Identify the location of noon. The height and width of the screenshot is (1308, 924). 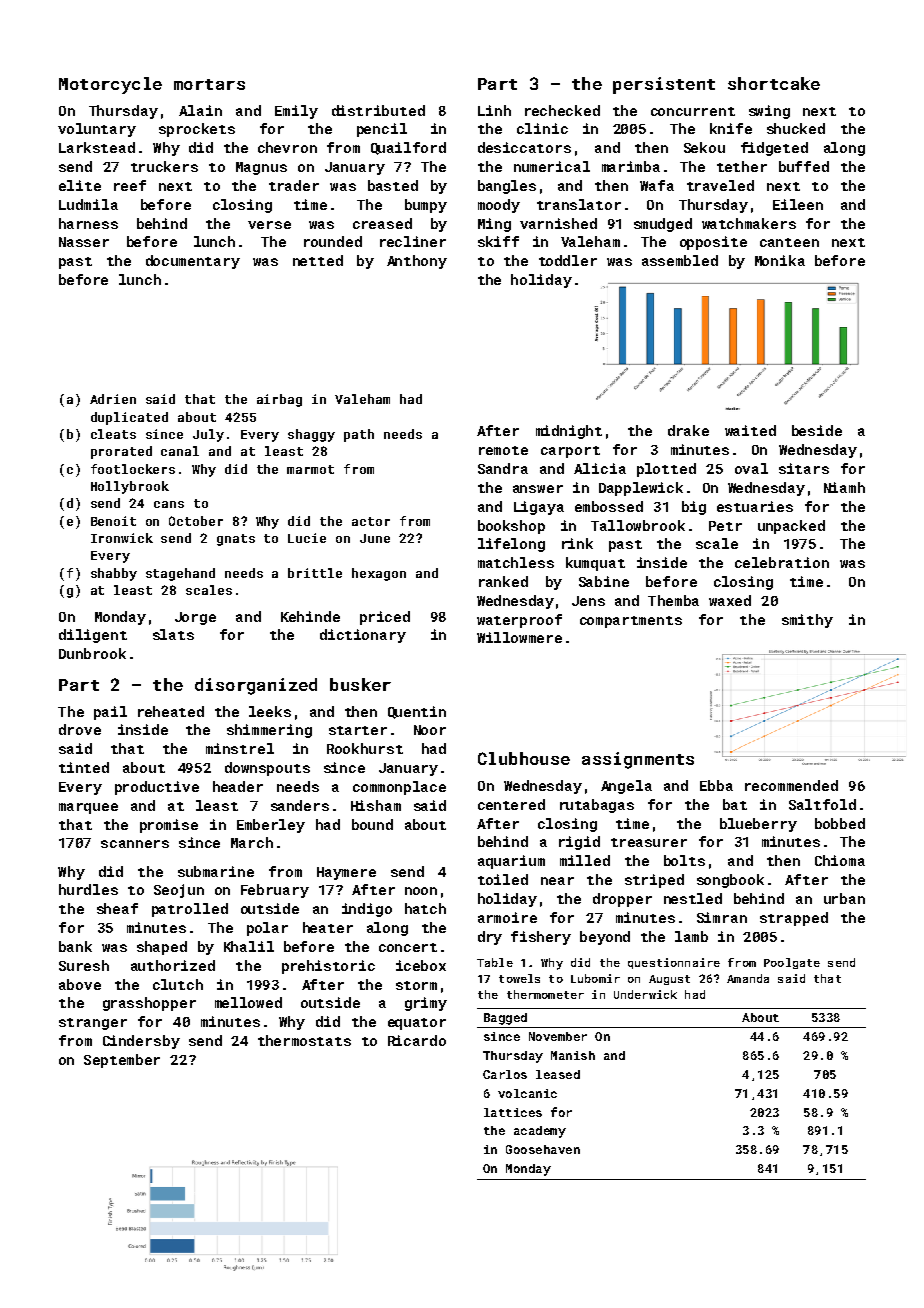
(421, 891).
